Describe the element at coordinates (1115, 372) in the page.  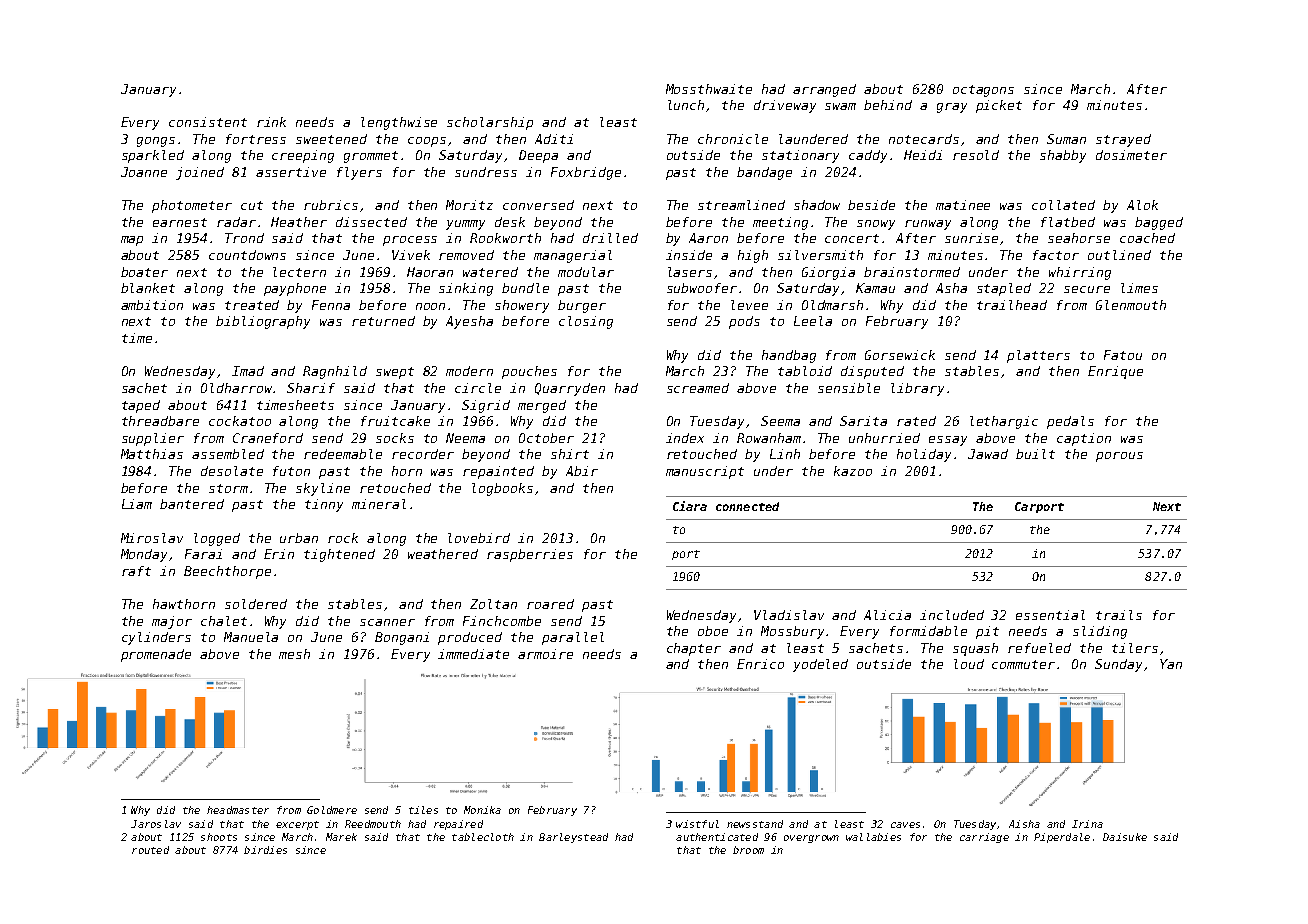
I see `Enrique` at that location.
